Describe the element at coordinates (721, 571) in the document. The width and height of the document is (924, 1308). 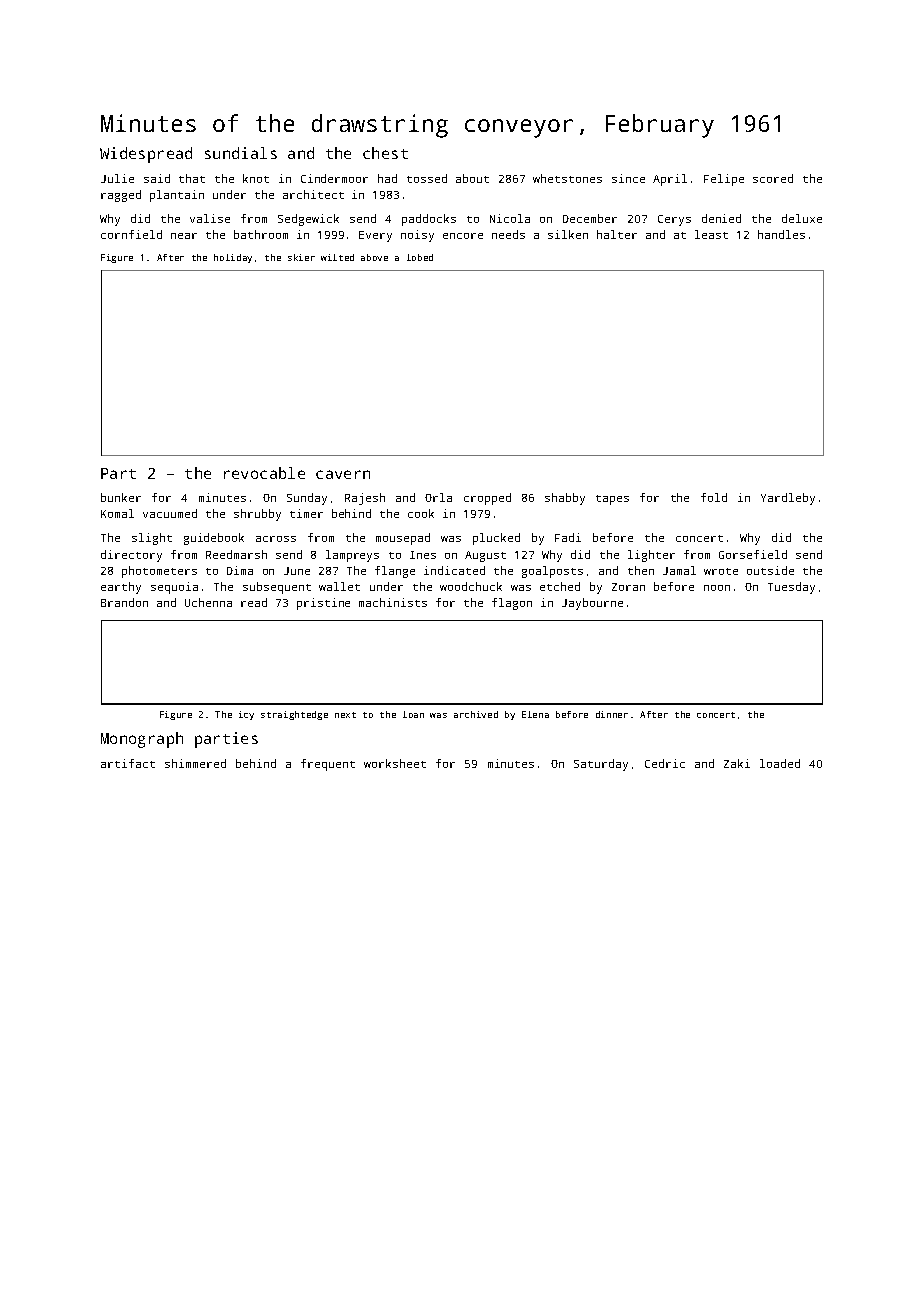
I see `wrote` at that location.
